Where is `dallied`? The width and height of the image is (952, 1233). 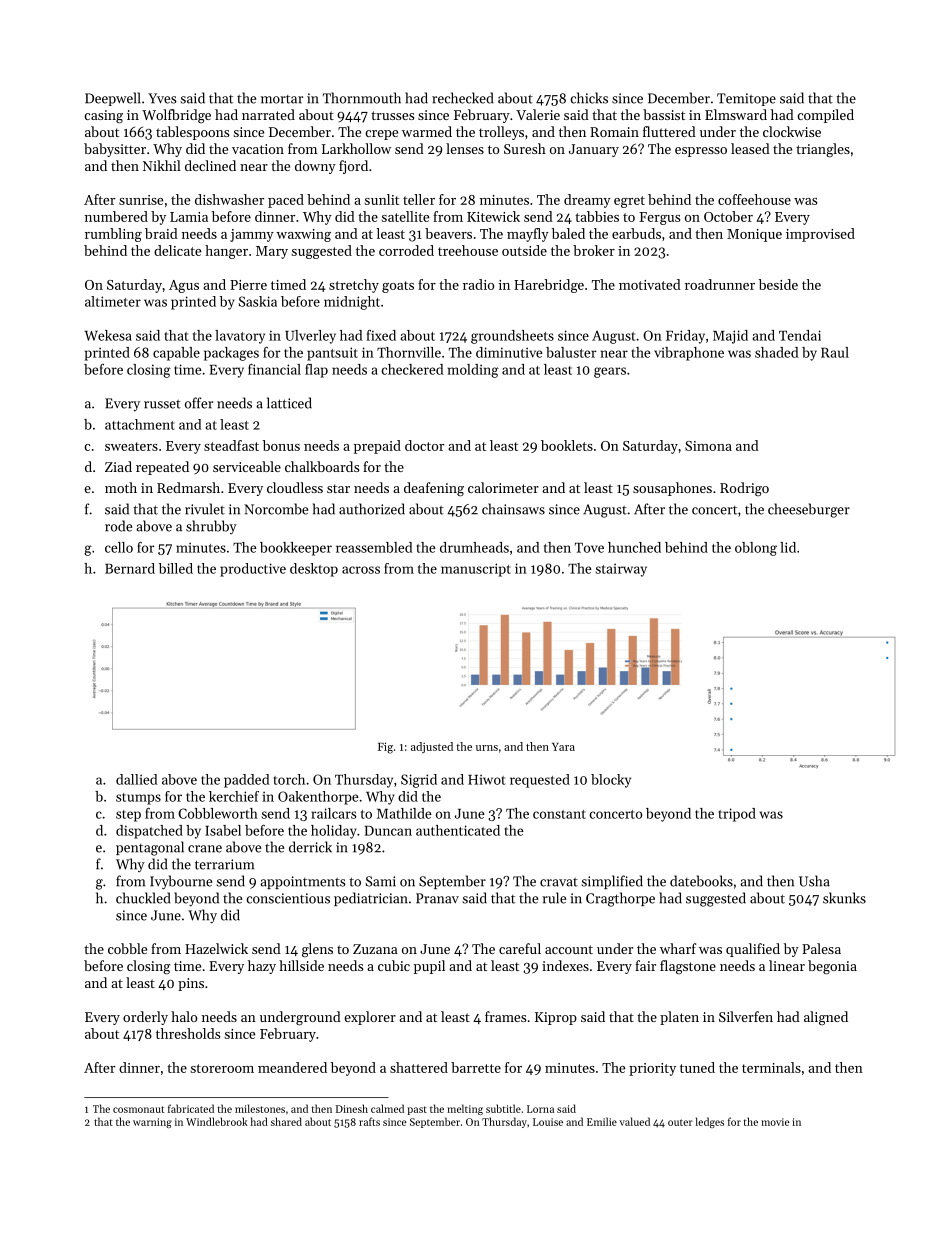 dallied is located at coordinates (137, 779).
